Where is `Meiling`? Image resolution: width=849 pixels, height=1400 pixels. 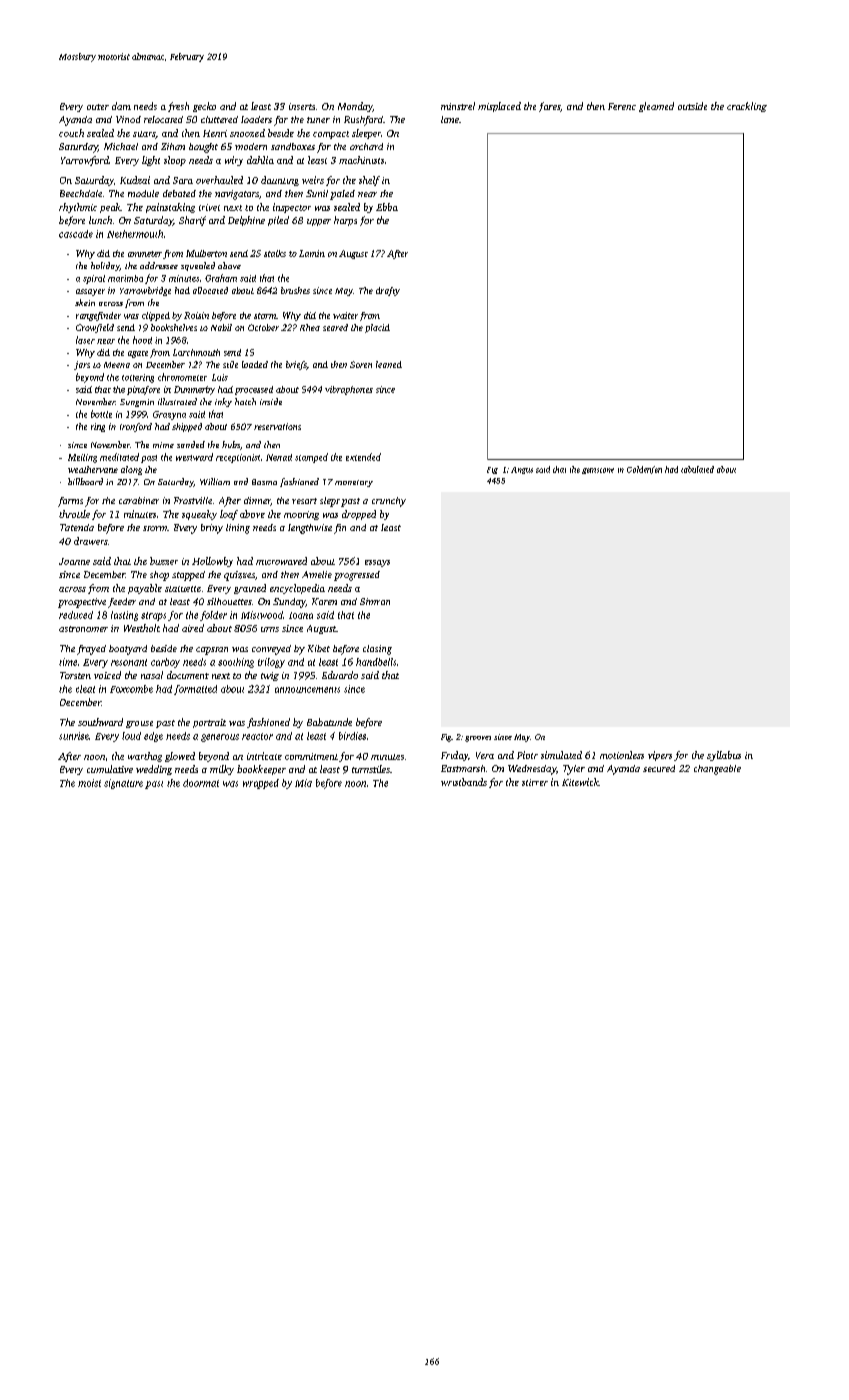 Meiling is located at coordinates (82, 458).
